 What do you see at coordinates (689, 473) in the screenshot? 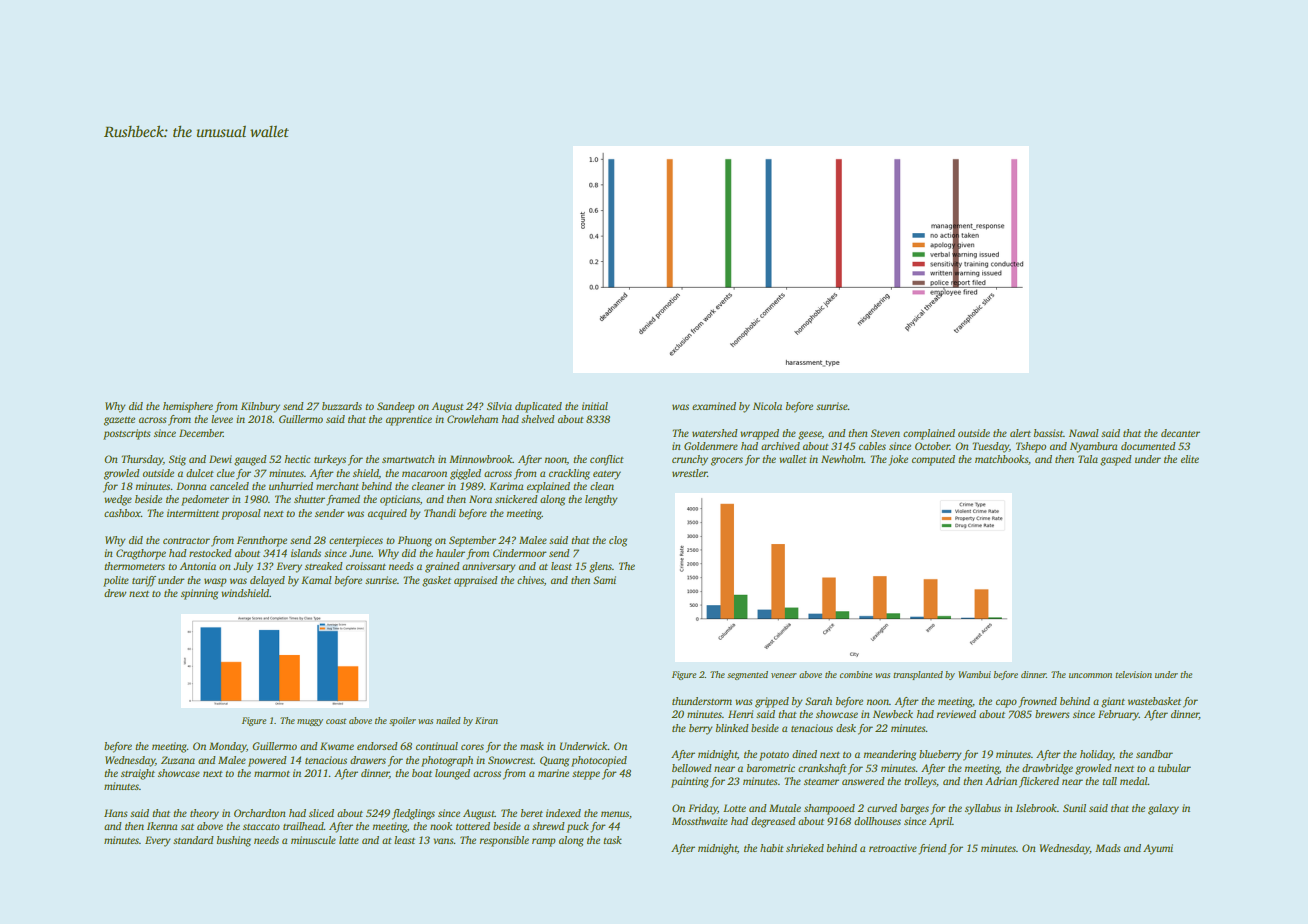
I see `wrestler` at bounding box center [689, 473].
